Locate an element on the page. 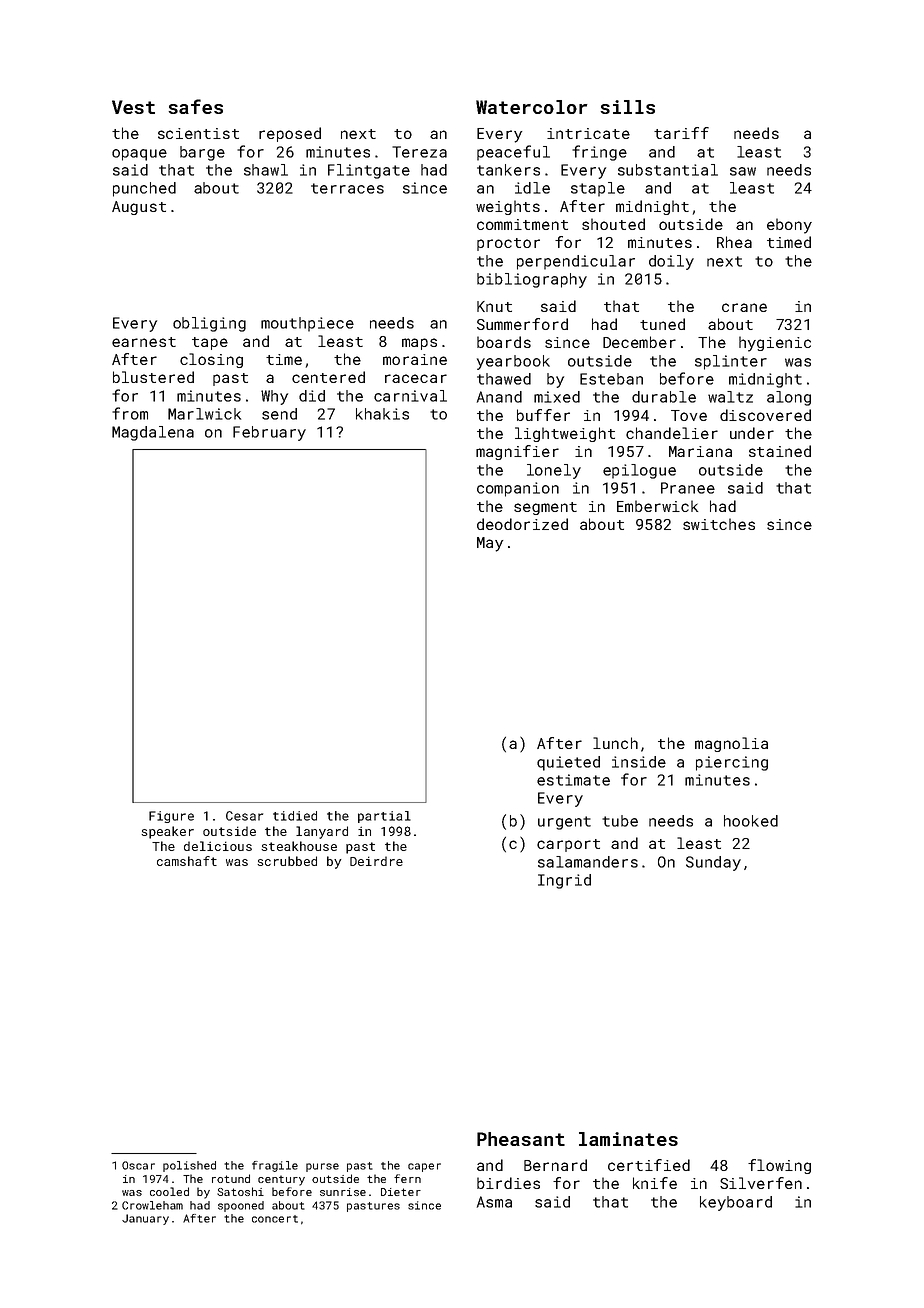 Image resolution: width=924 pixels, height=1308 pixels. keyboard is located at coordinates (736, 1203).
